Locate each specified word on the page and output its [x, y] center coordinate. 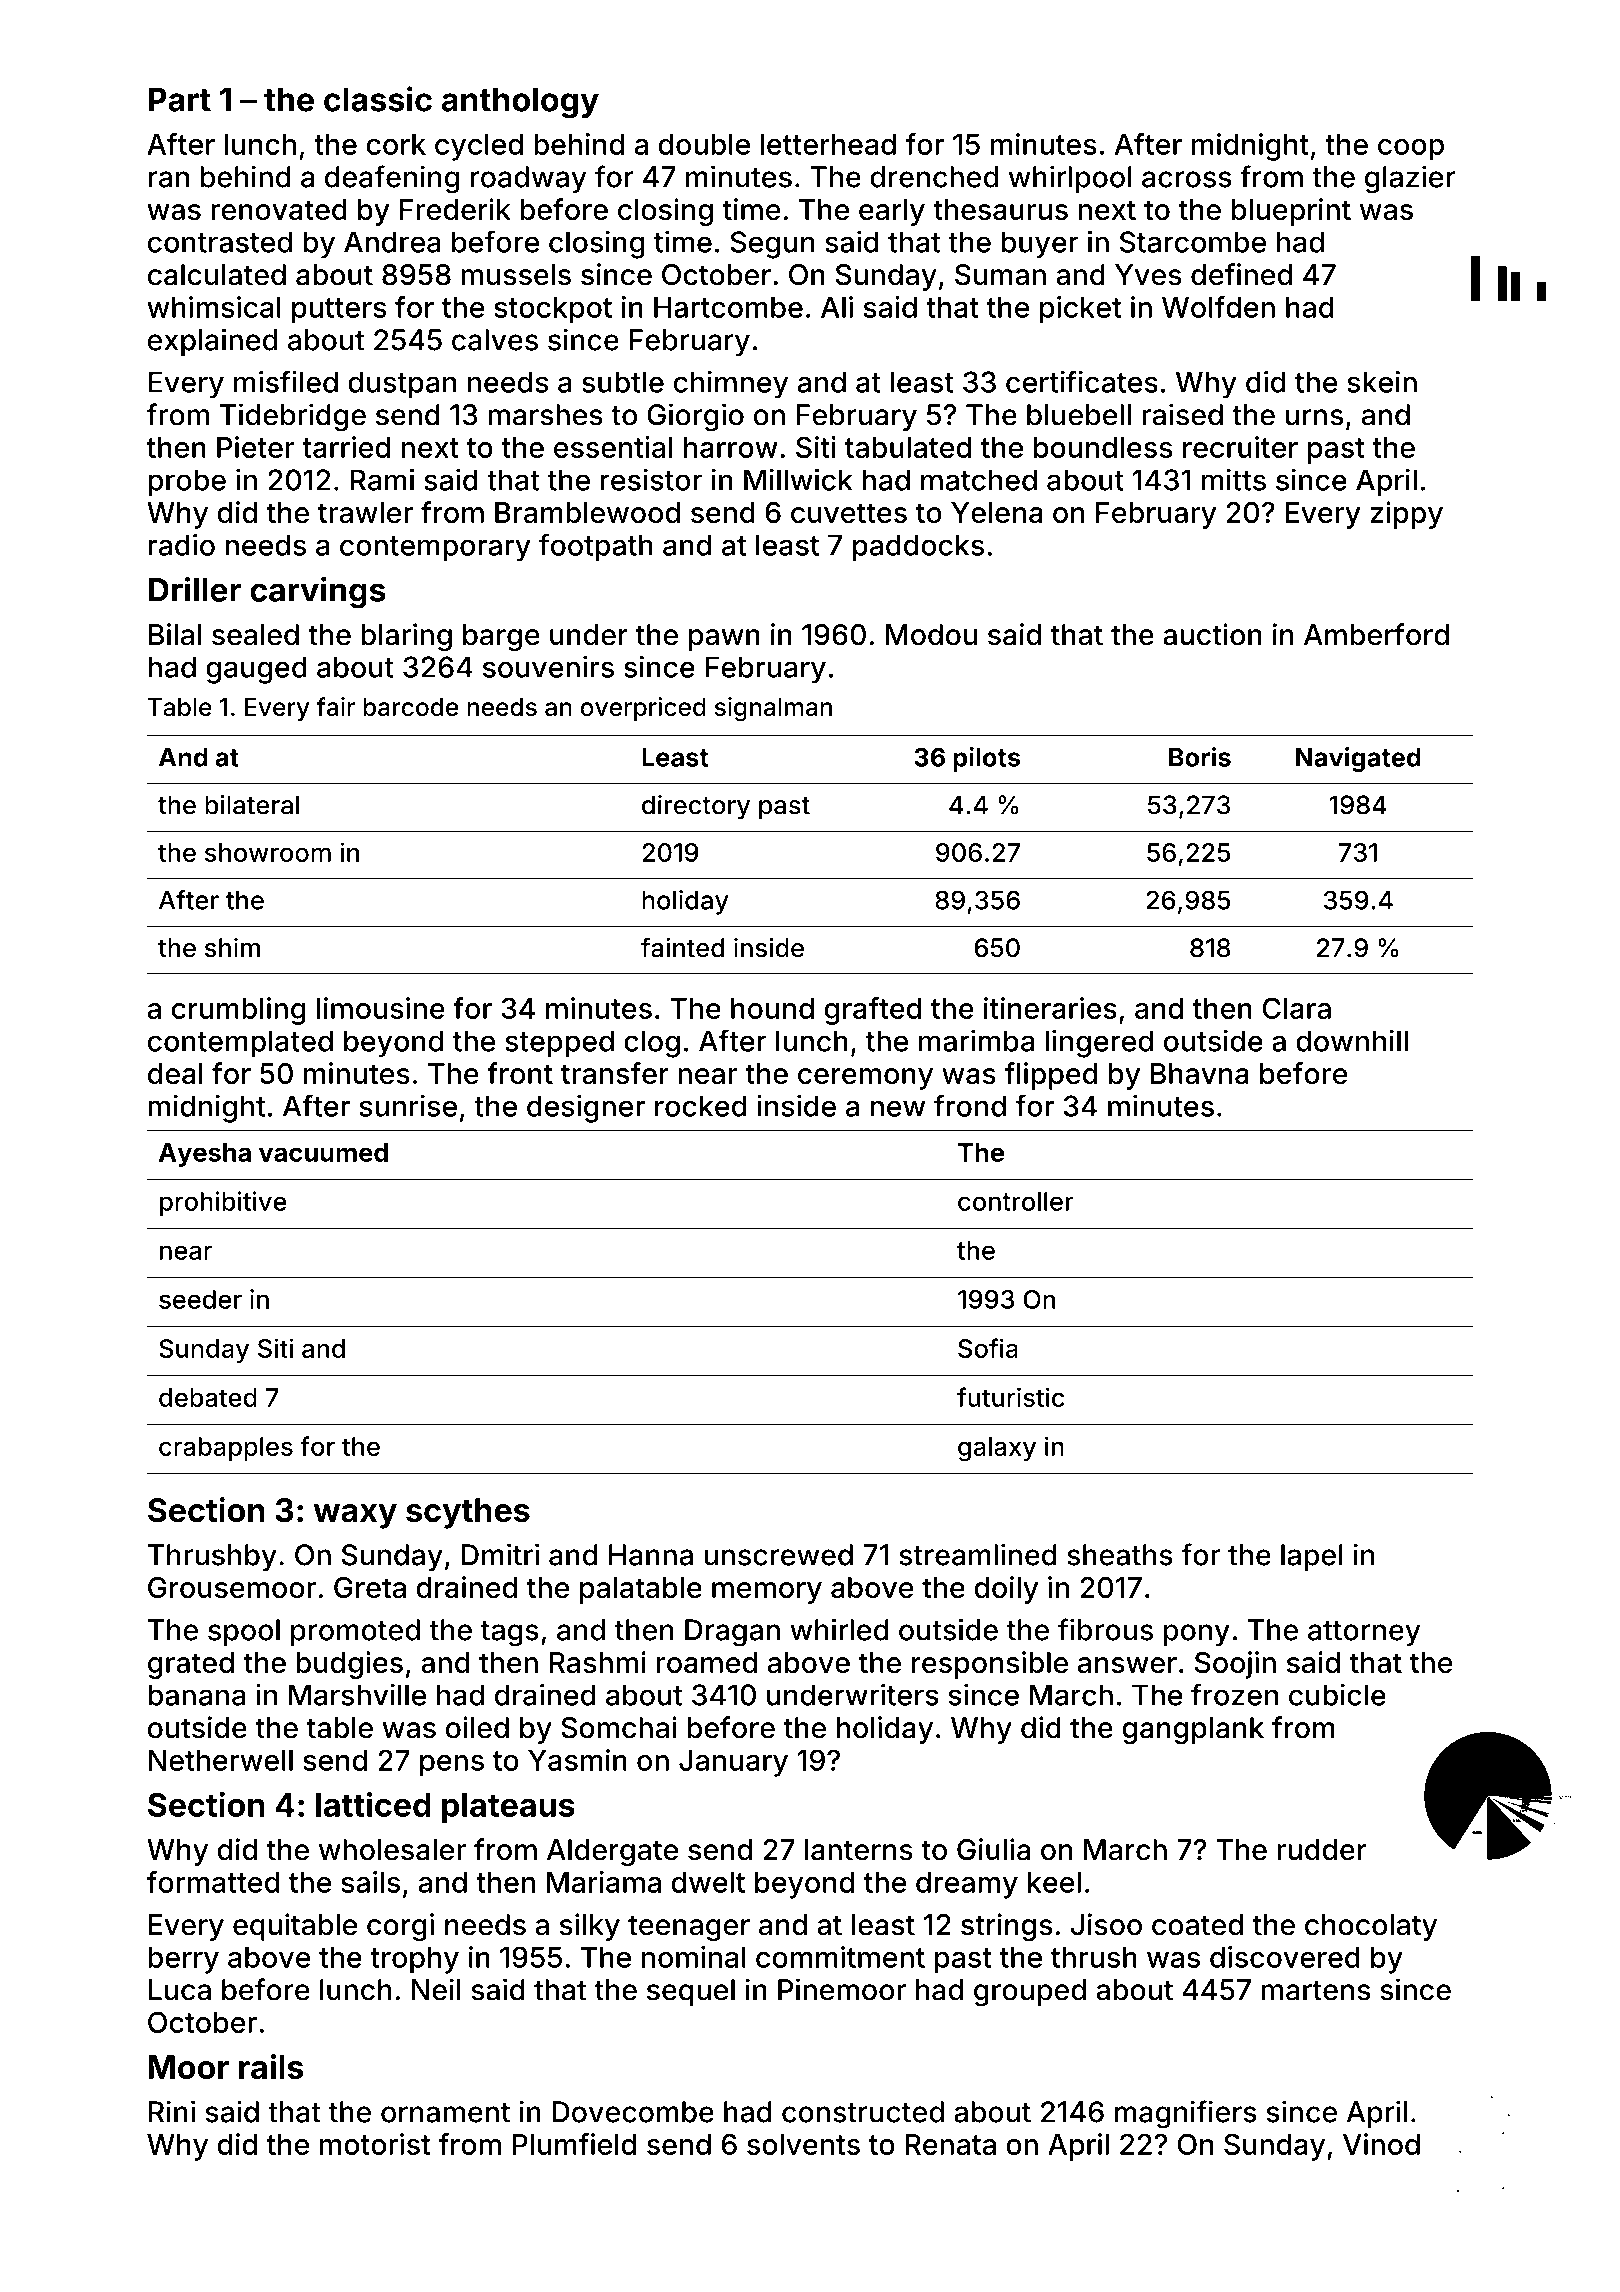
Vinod [1381, 2144]
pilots [986, 759]
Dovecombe [633, 2112]
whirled [839, 1629]
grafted [872, 1011]
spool [244, 1632]
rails [271, 2066]
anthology [520, 103]
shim [232, 948]
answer [1127, 1665]
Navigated [1358, 759]
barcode [411, 707]
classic [378, 99]
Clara [1296, 1008]
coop [1411, 150]
